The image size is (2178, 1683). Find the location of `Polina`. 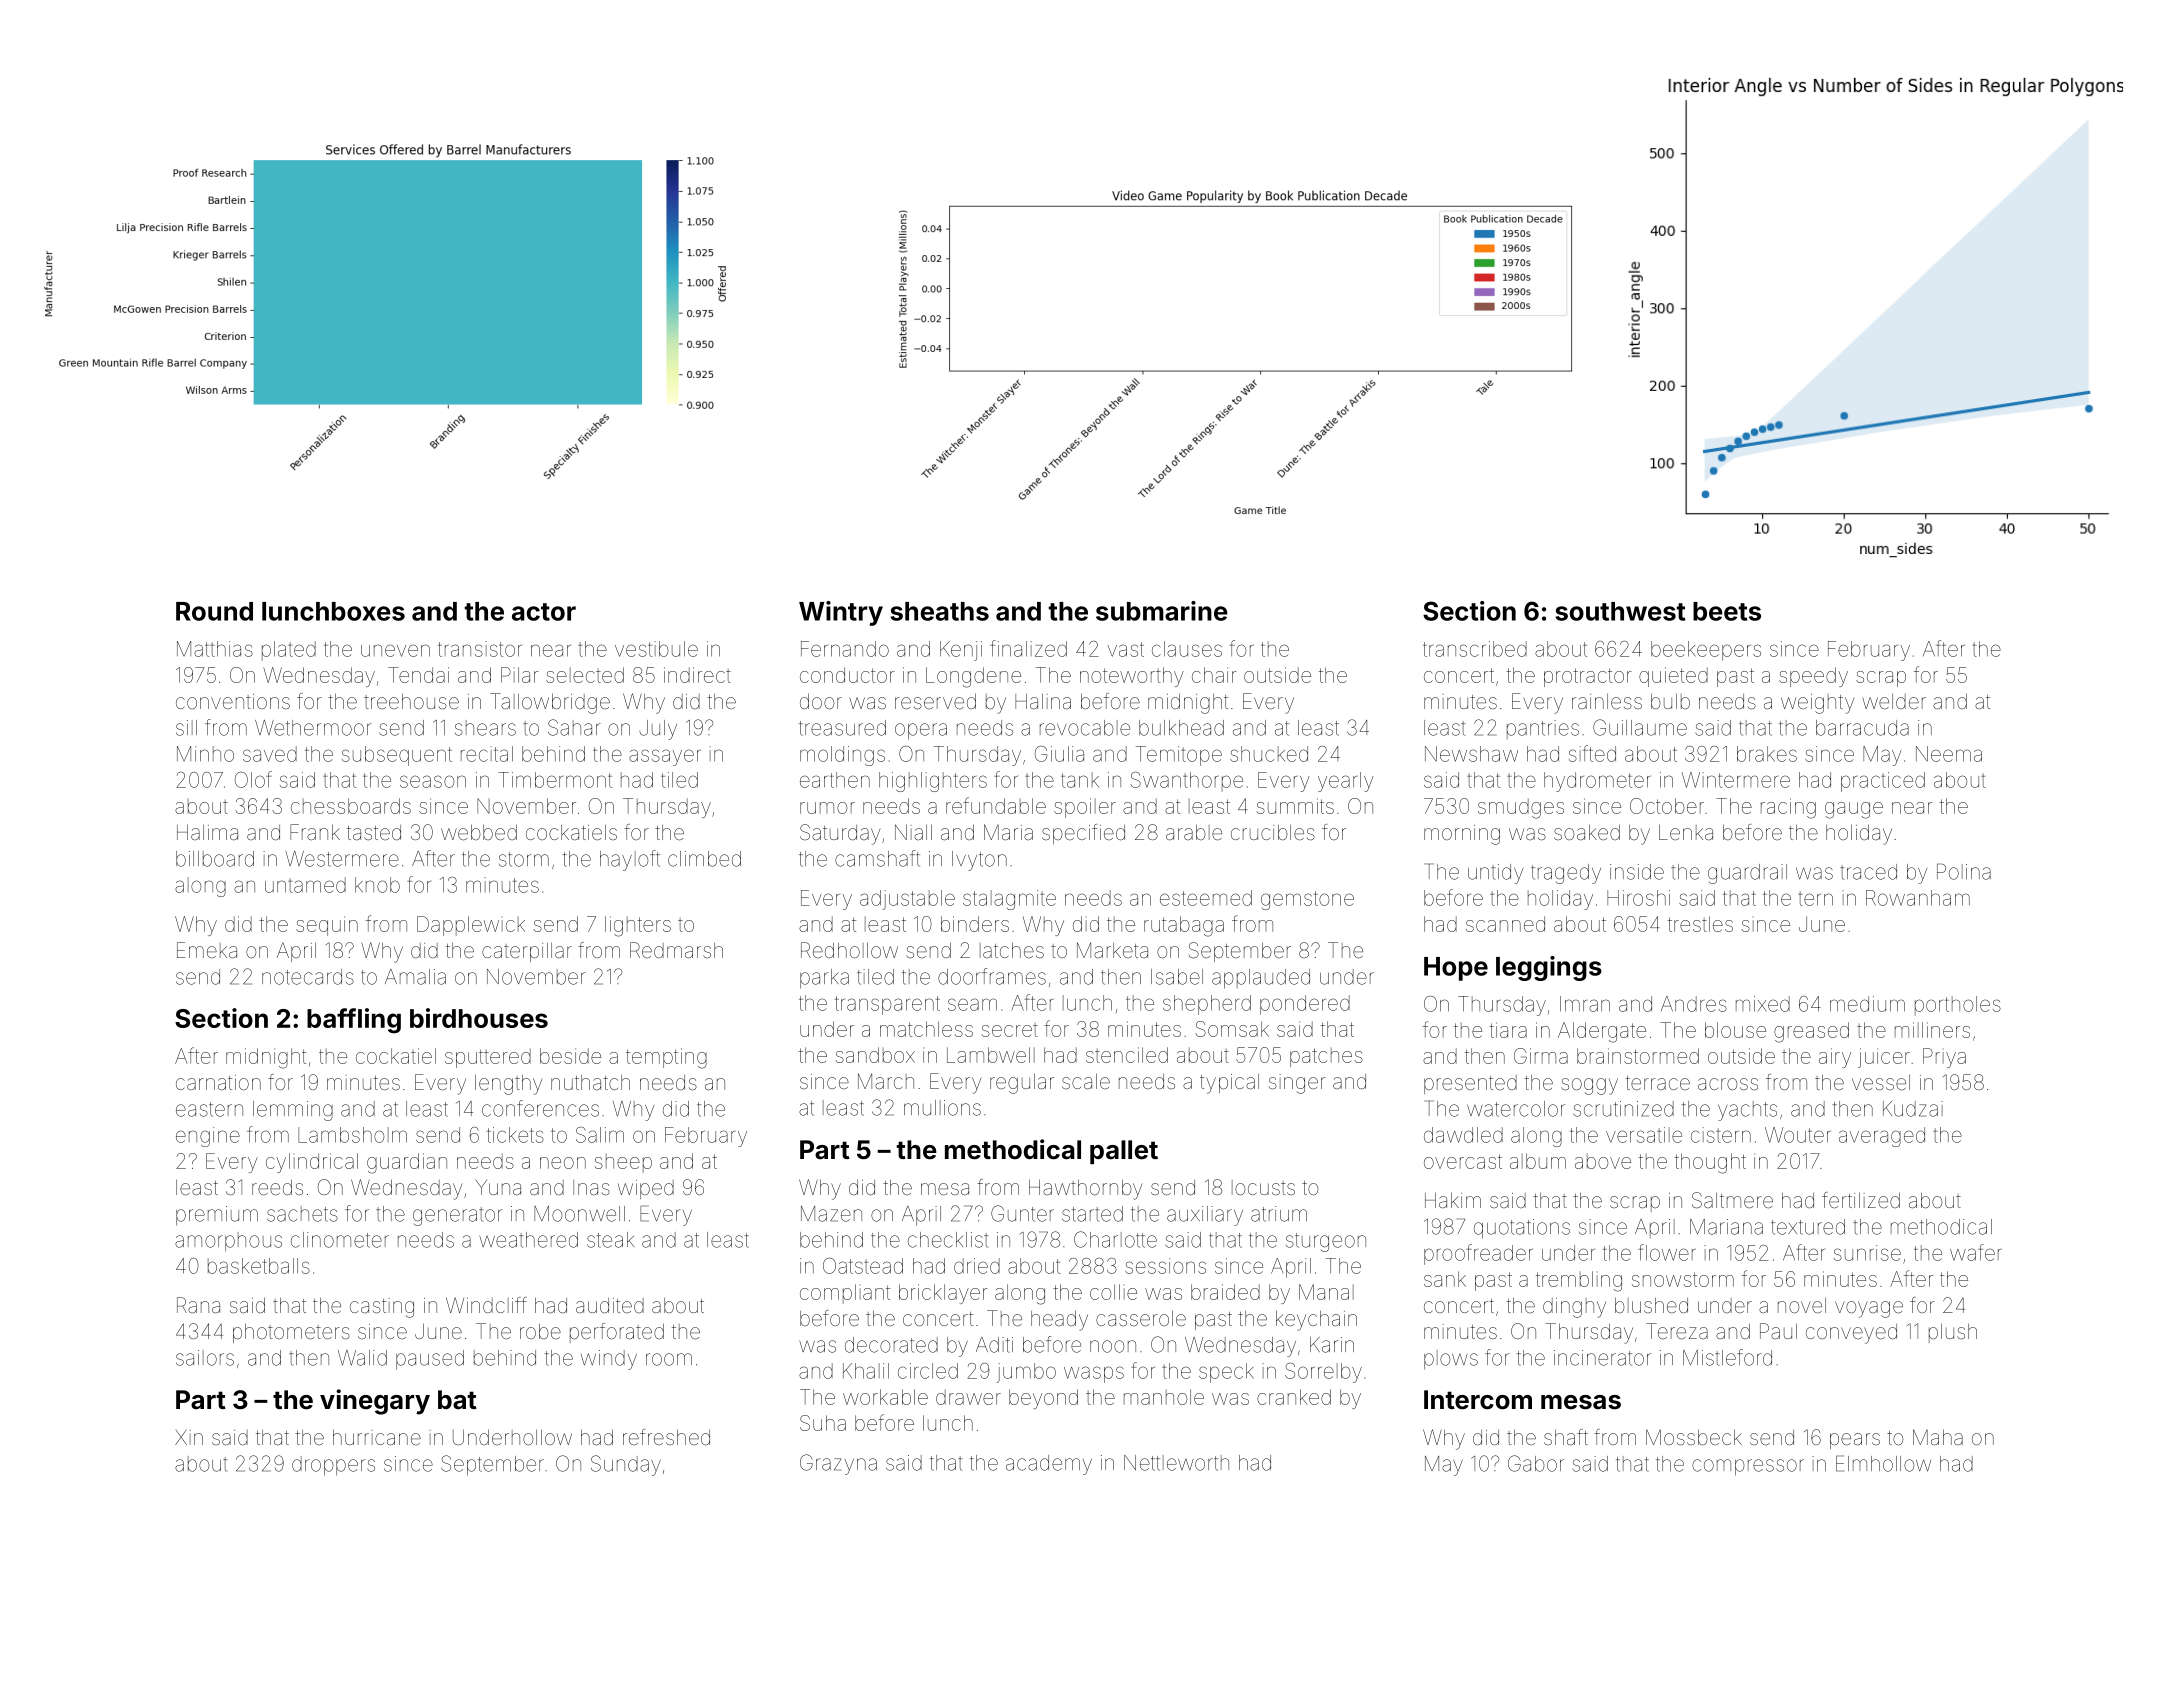

Polina is located at coordinates (1964, 871).
